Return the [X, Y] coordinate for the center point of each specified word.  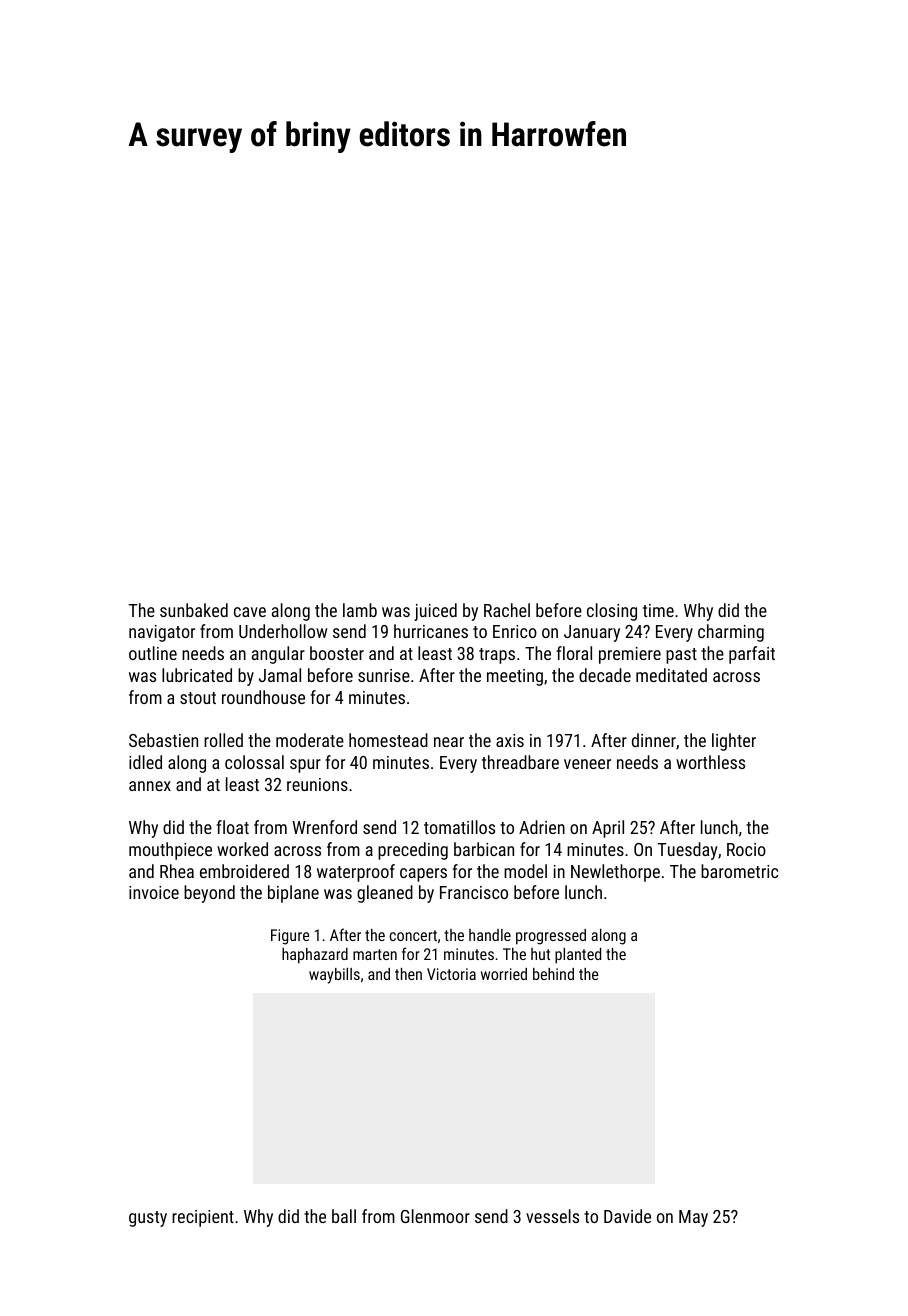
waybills [334, 976]
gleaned [385, 894]
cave [250, 612]
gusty [148, 1219]
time [658, 610]
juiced [435, 612]
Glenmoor [435, 1216]
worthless [710, 762]
